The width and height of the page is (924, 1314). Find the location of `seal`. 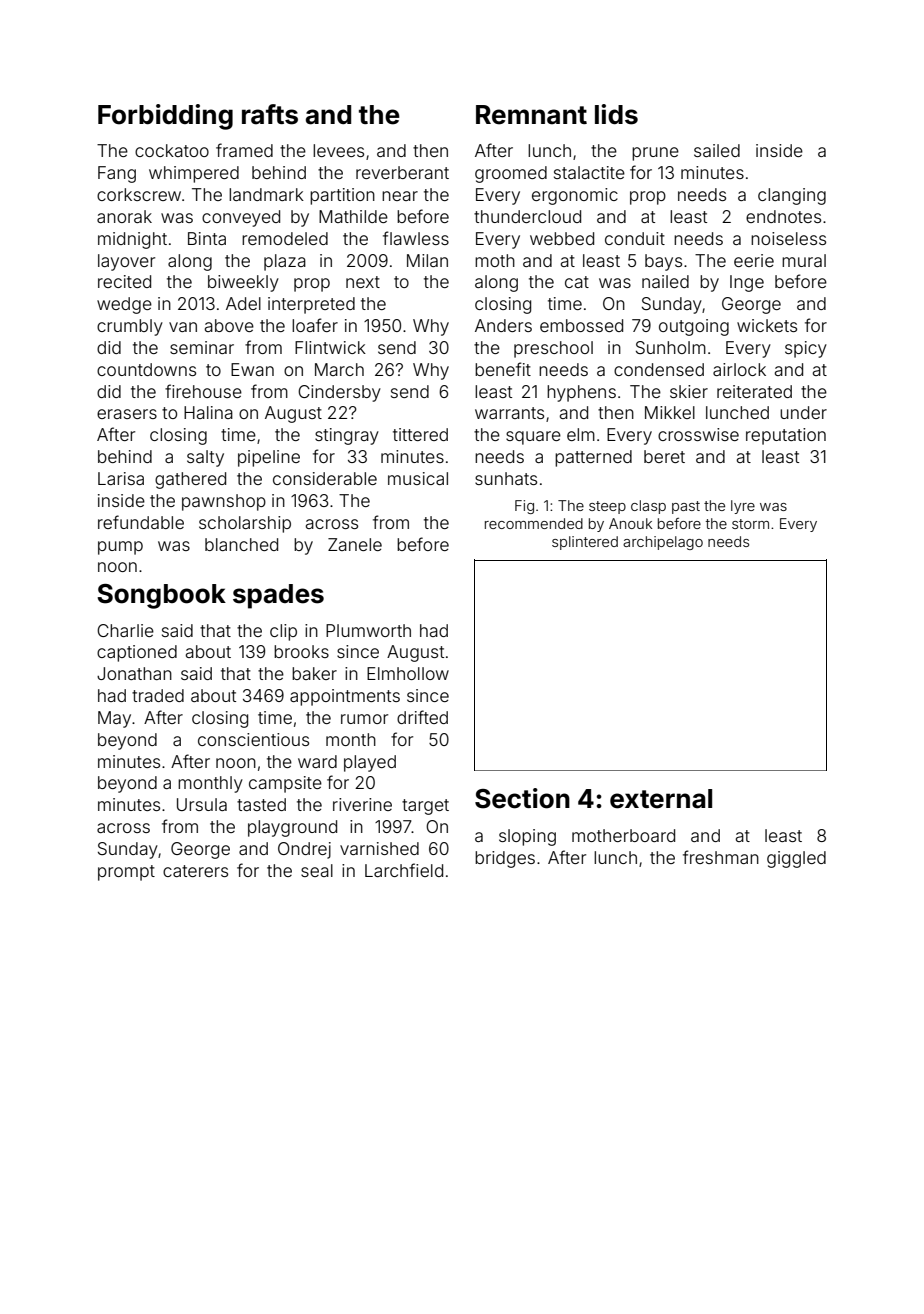

seal is located at coordinates (317, 870).
